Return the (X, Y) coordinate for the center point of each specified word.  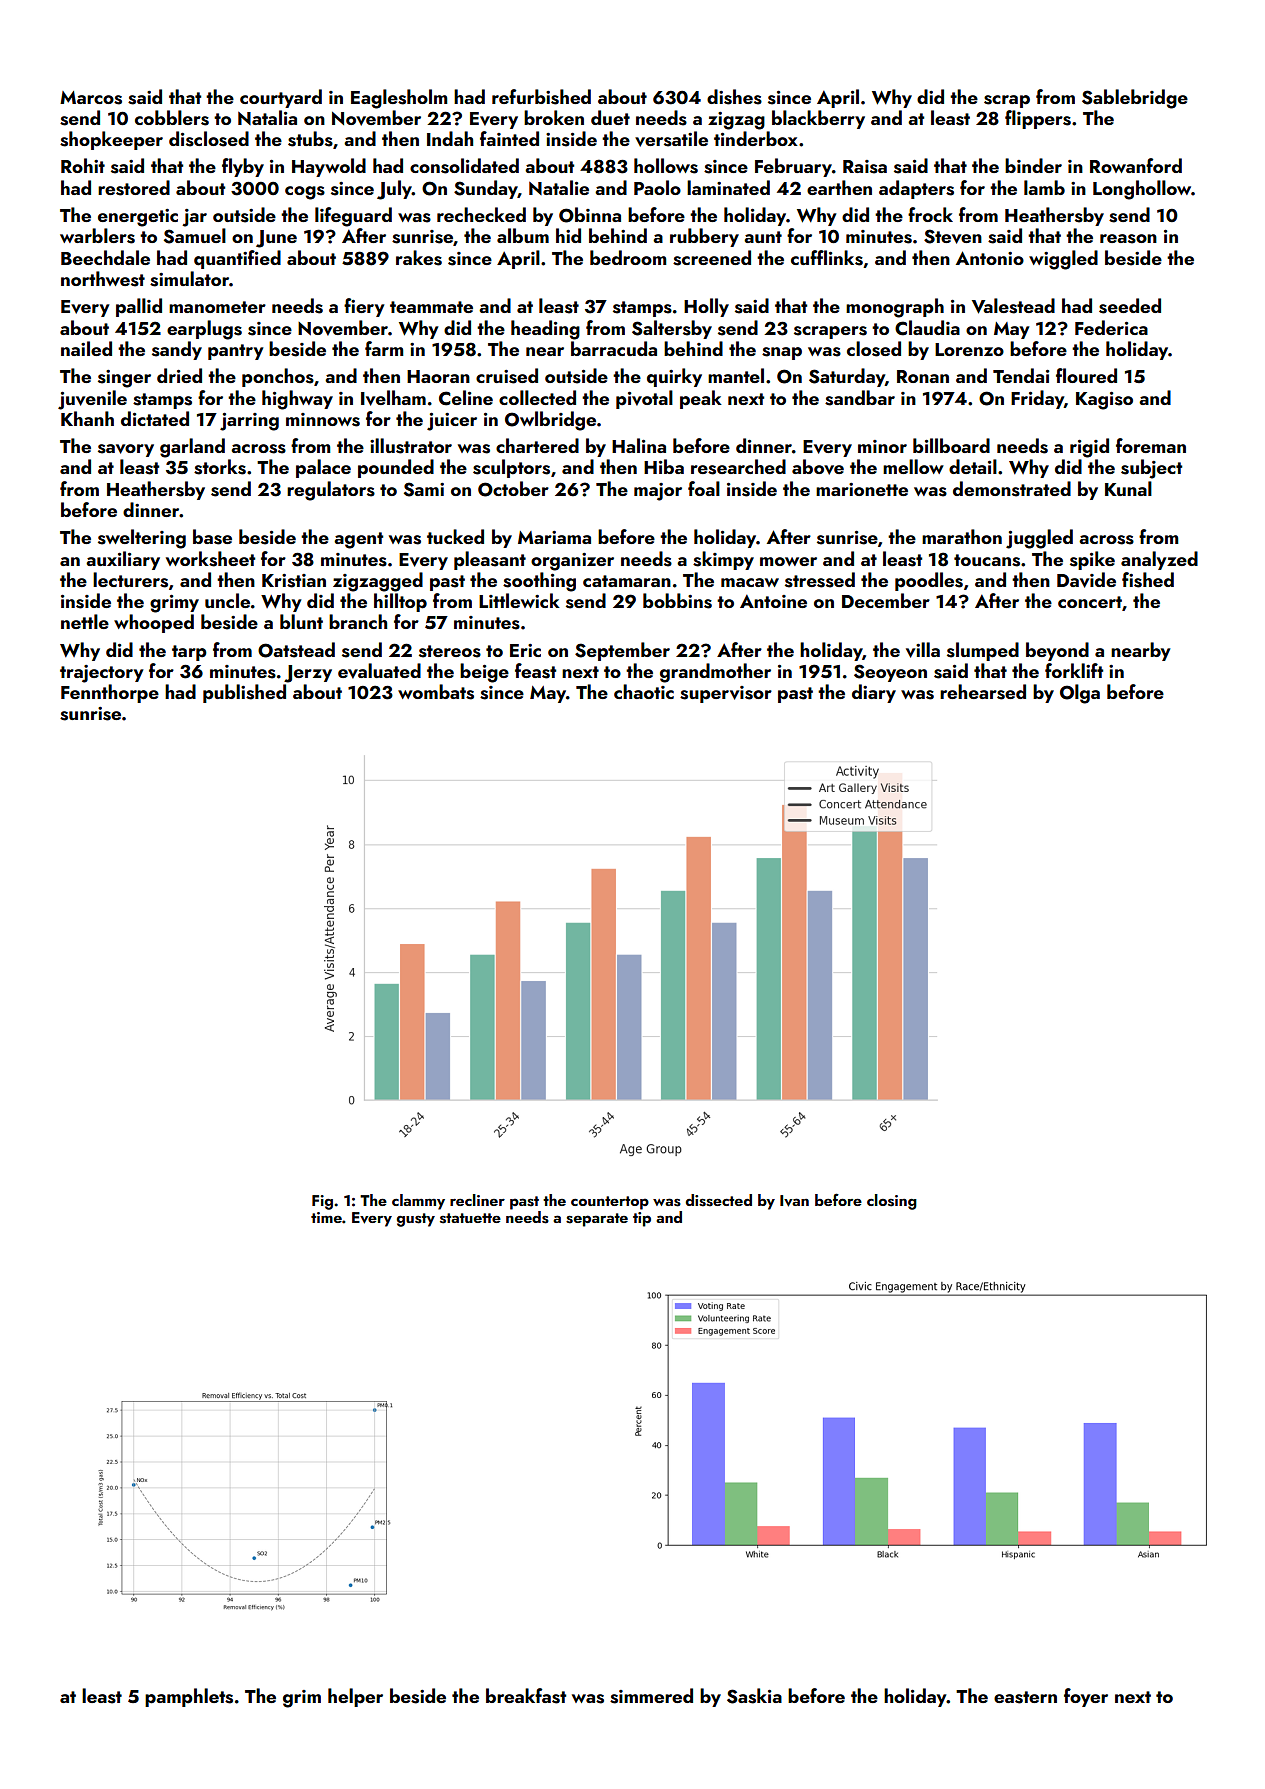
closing (892, 1202)
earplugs (204, 330)
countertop (610, 1203)
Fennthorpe (110, 693)
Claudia (927, 328)
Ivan (794, 1201)
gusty (416, 1220)
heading (545, 330)
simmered (651, 1696)
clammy (418, 1202)
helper (355, 1697)
